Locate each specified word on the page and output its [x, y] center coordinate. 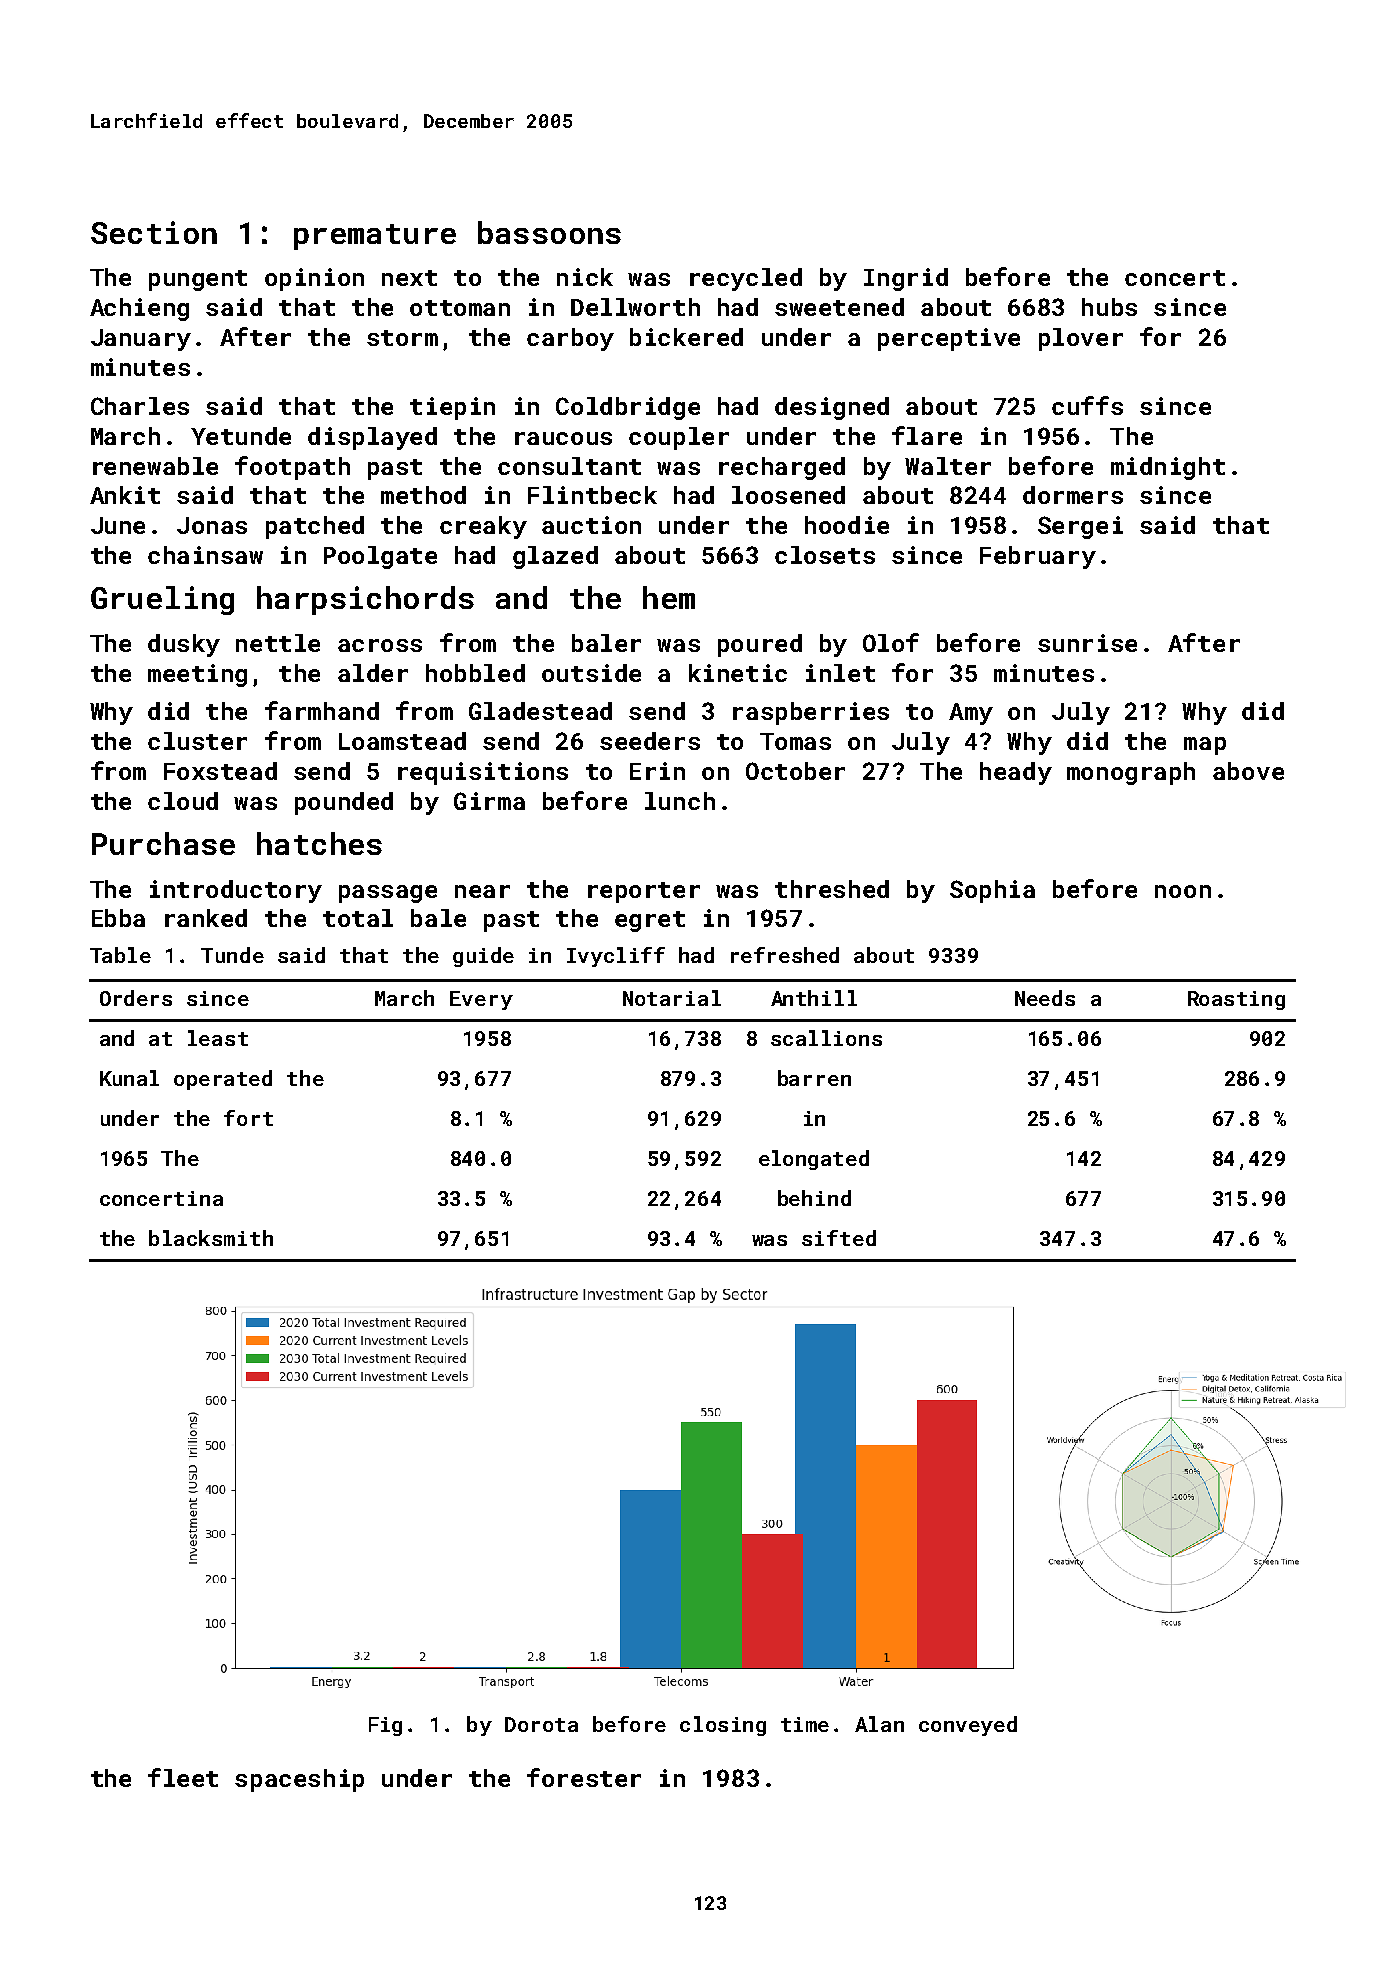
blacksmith [211, 1238]
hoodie [847, 525]
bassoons [549, 232]
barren [814, 1078]
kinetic [738, 673]
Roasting [1236, 1000]
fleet [183, 1777]
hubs [1109, 307]
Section [154, 232]
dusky [184, 645]
